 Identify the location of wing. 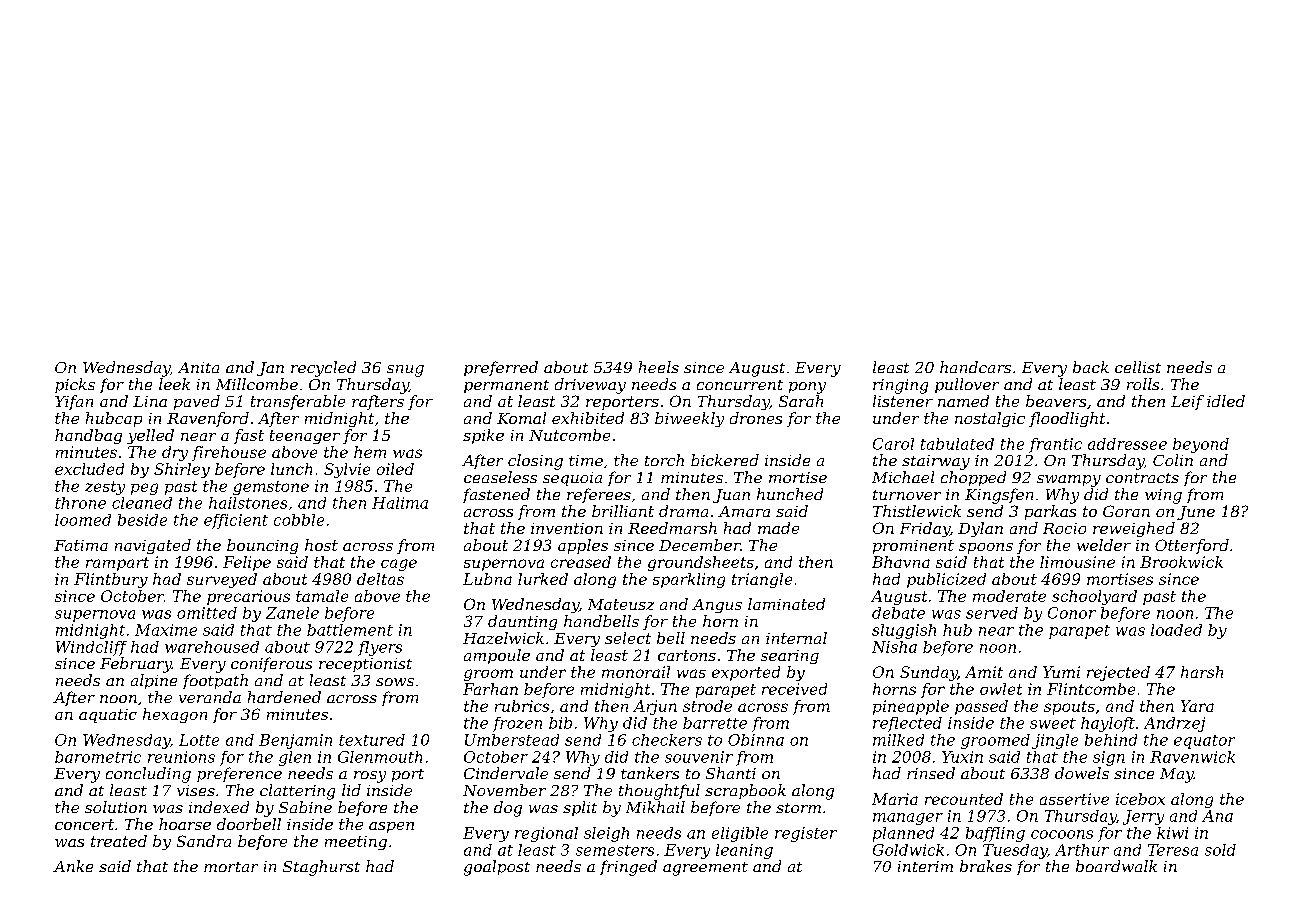
(1163, 496).
